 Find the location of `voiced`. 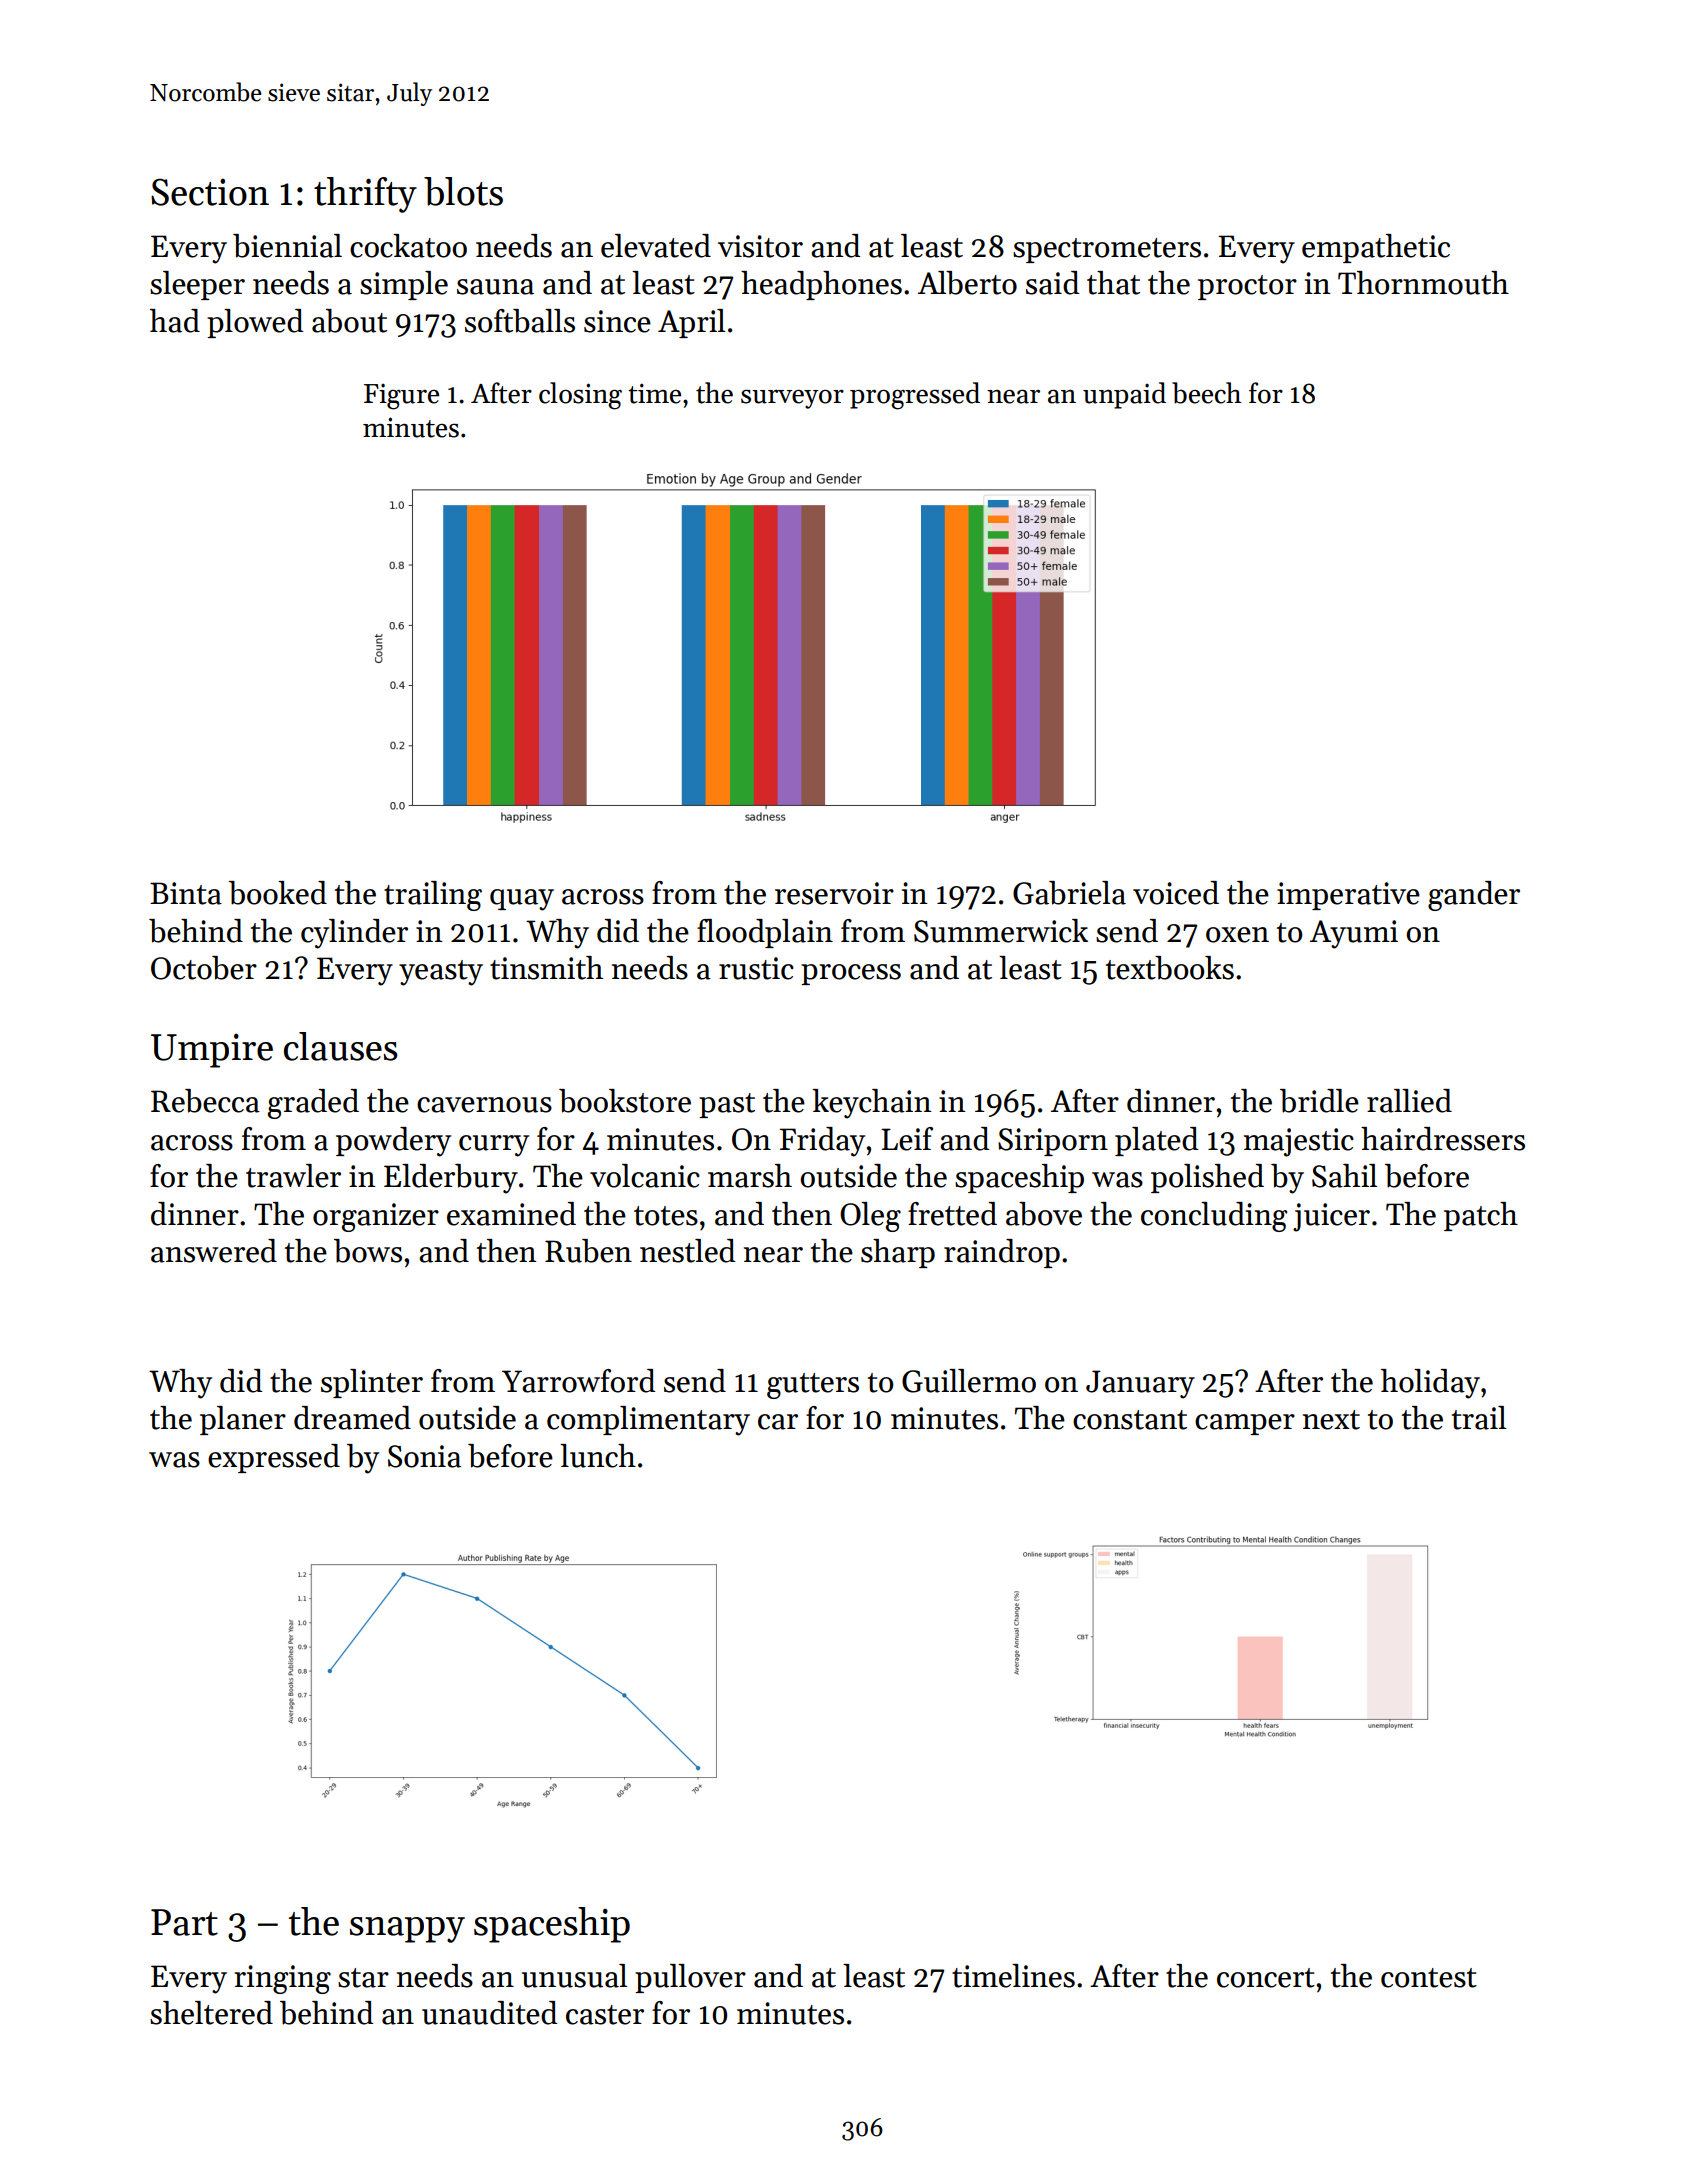

voiced is located at coordinates (1176, 893).
